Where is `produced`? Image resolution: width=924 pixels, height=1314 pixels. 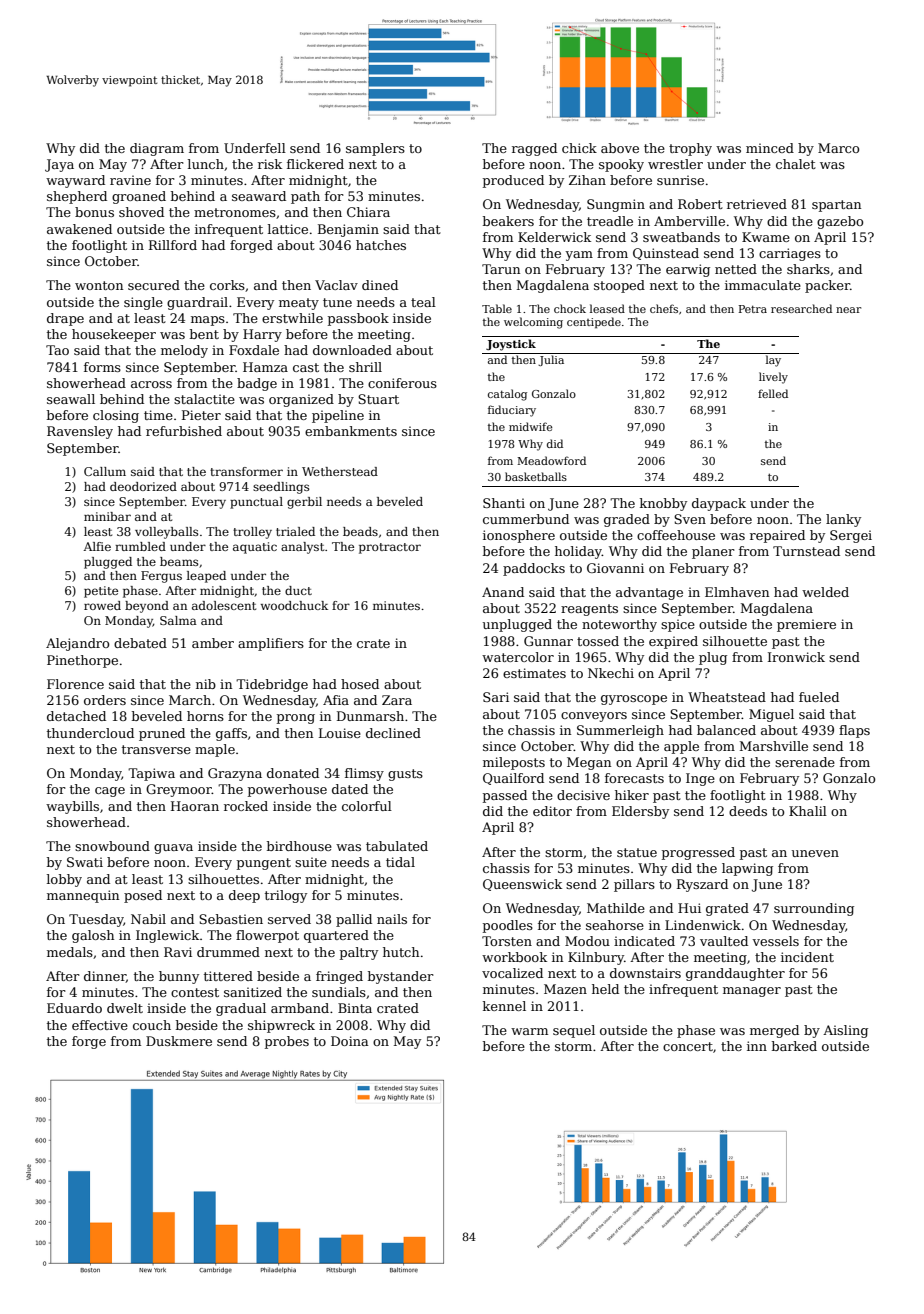
produced is located at coordinates (513, 181).
